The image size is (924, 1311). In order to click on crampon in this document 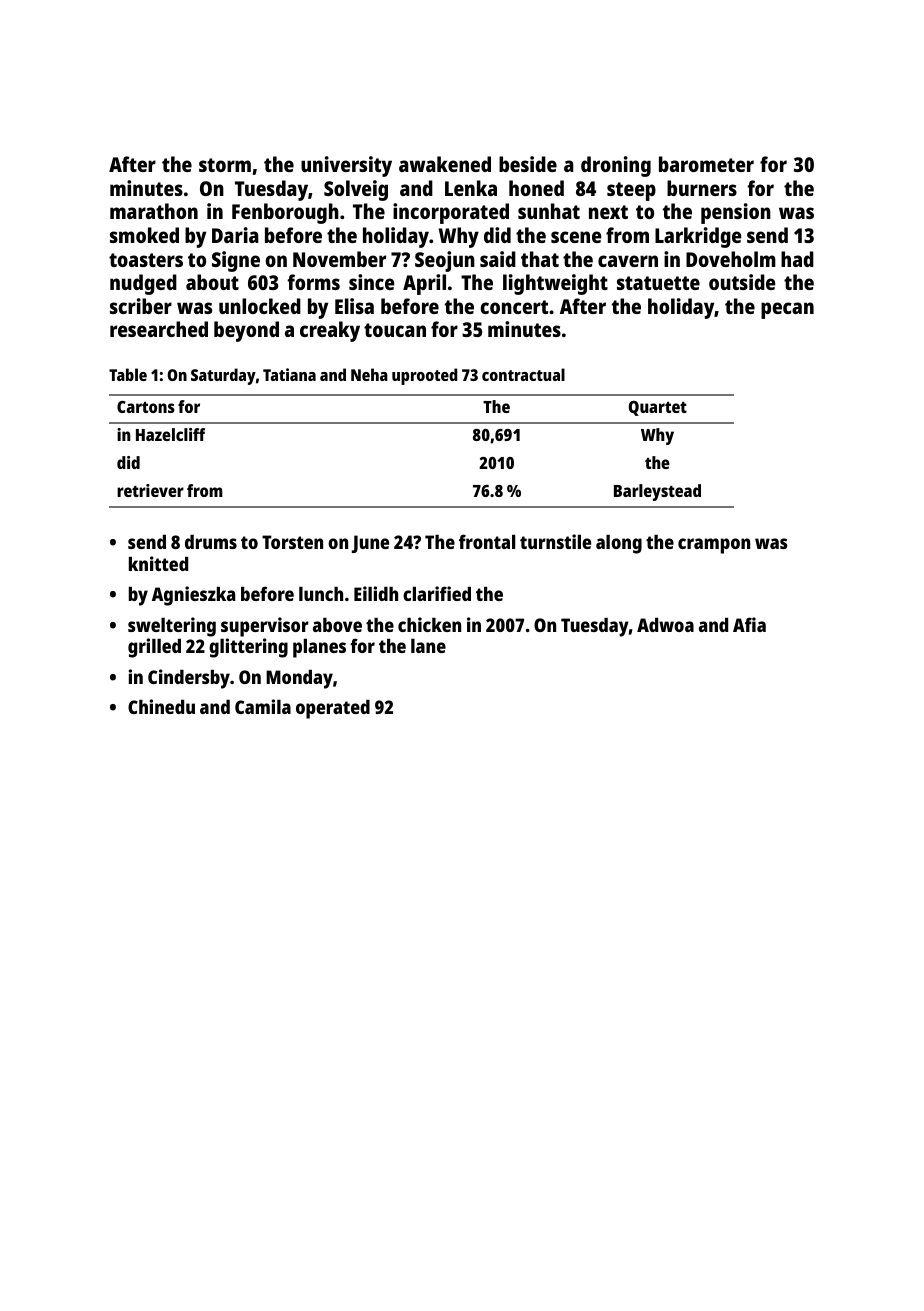, I will do `click(714, 546)`.
